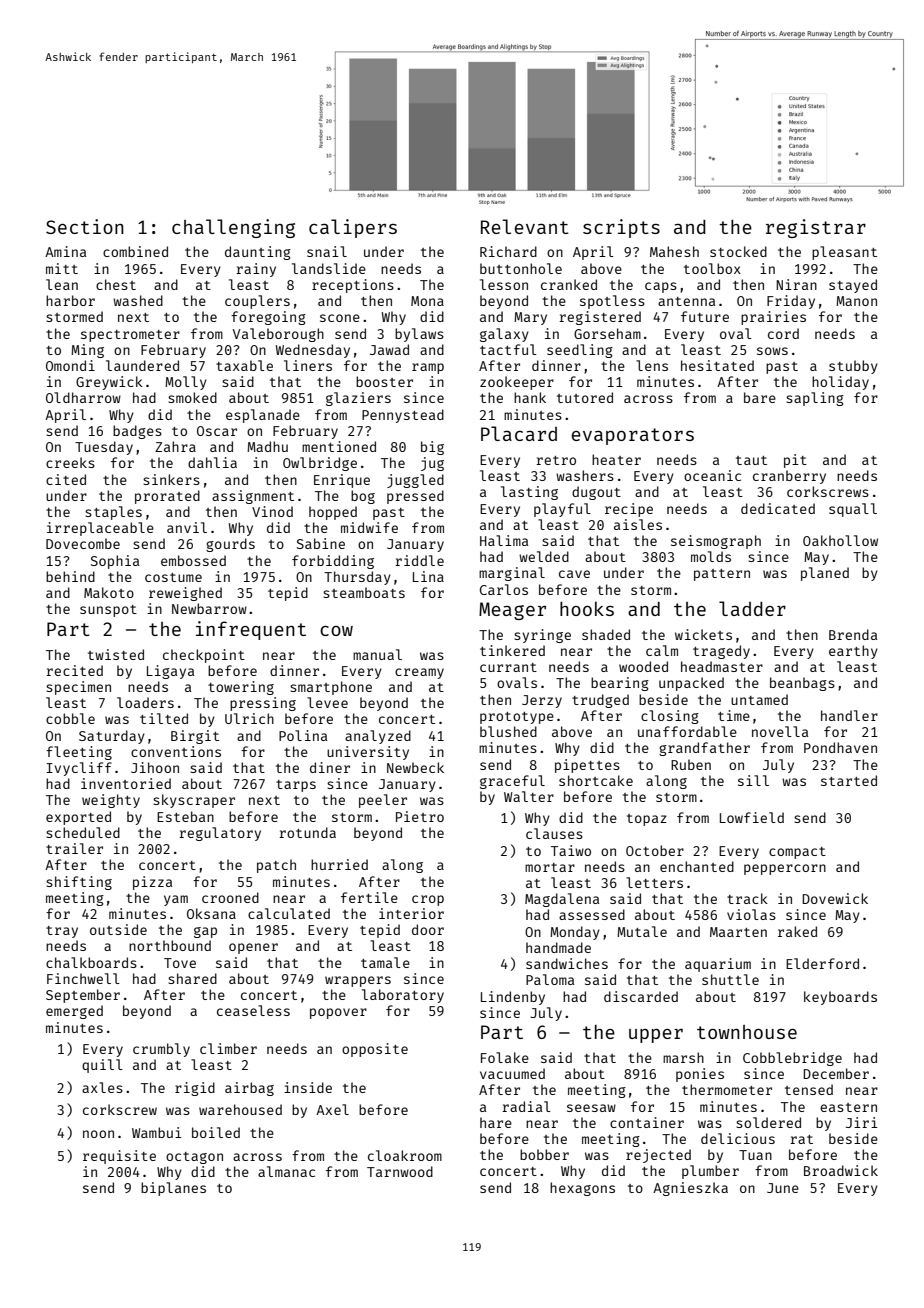 This image has height=1308, width=924. I want to click on Section, so click(85, 226).
